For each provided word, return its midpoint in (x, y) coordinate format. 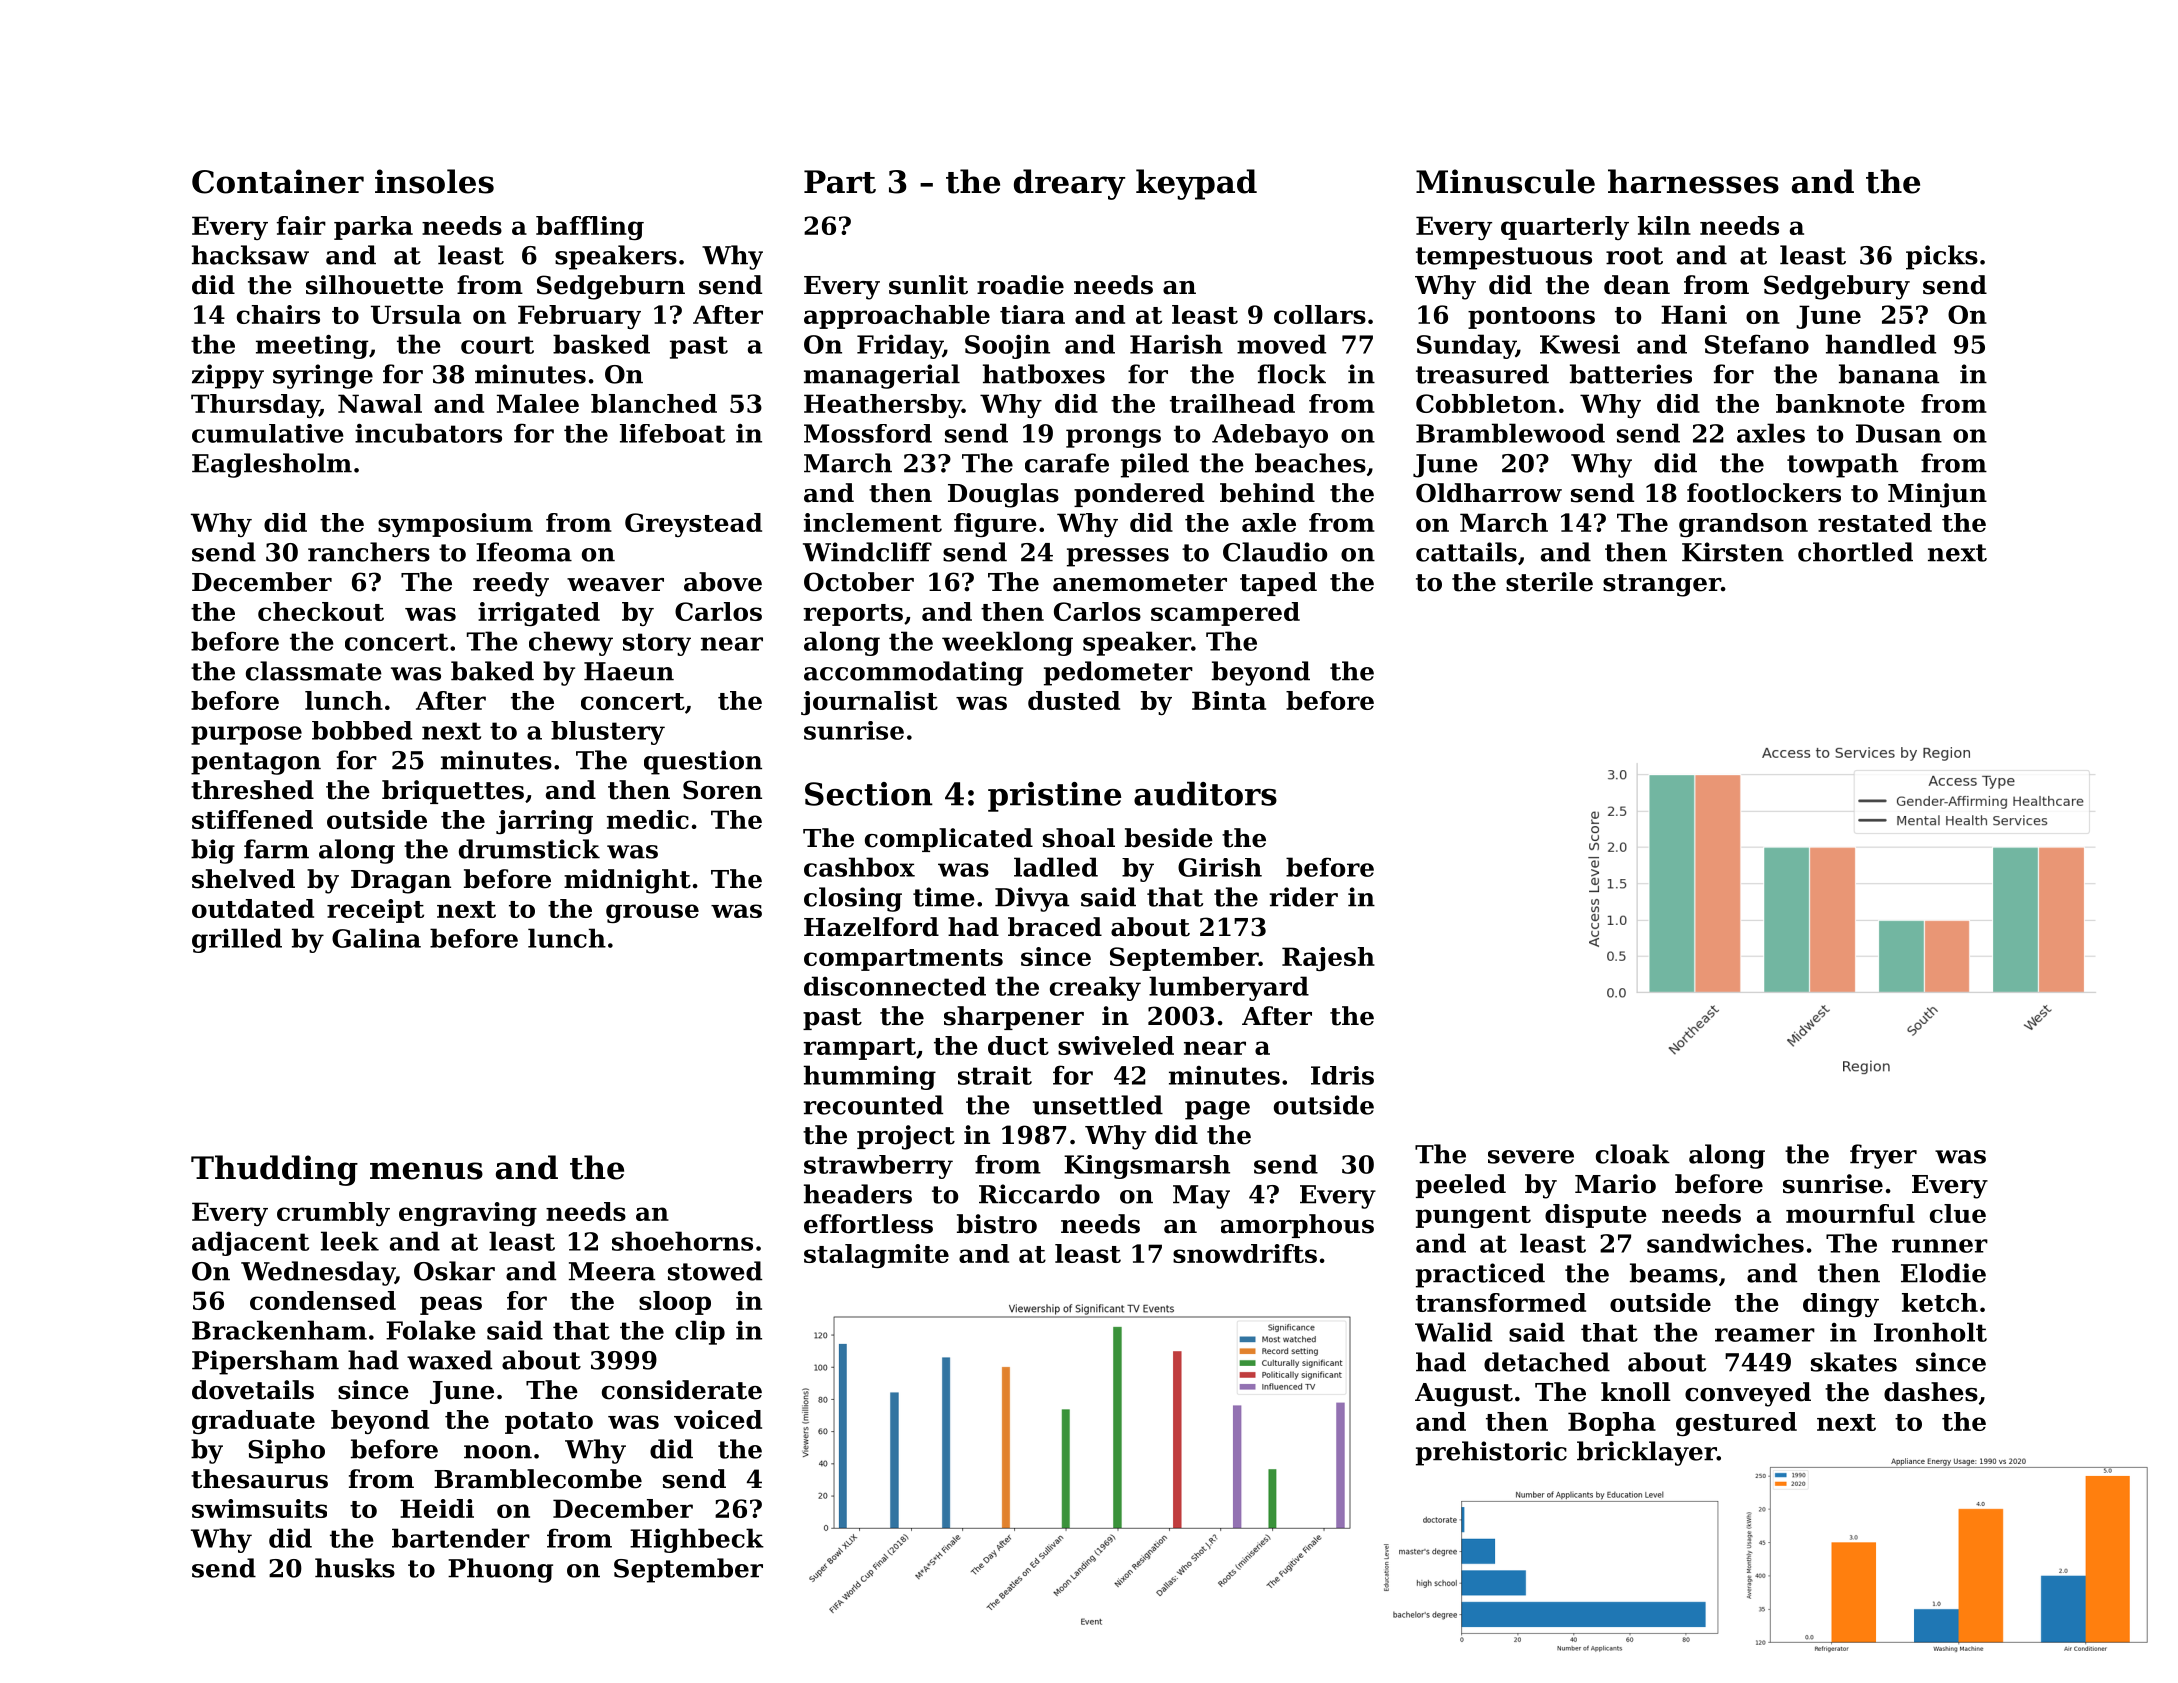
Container (278, 181)
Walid (1453, 1332)
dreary (1069, 184)
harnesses (1693, 181)
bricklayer (1647, 1453)
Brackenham (279, 1330)
